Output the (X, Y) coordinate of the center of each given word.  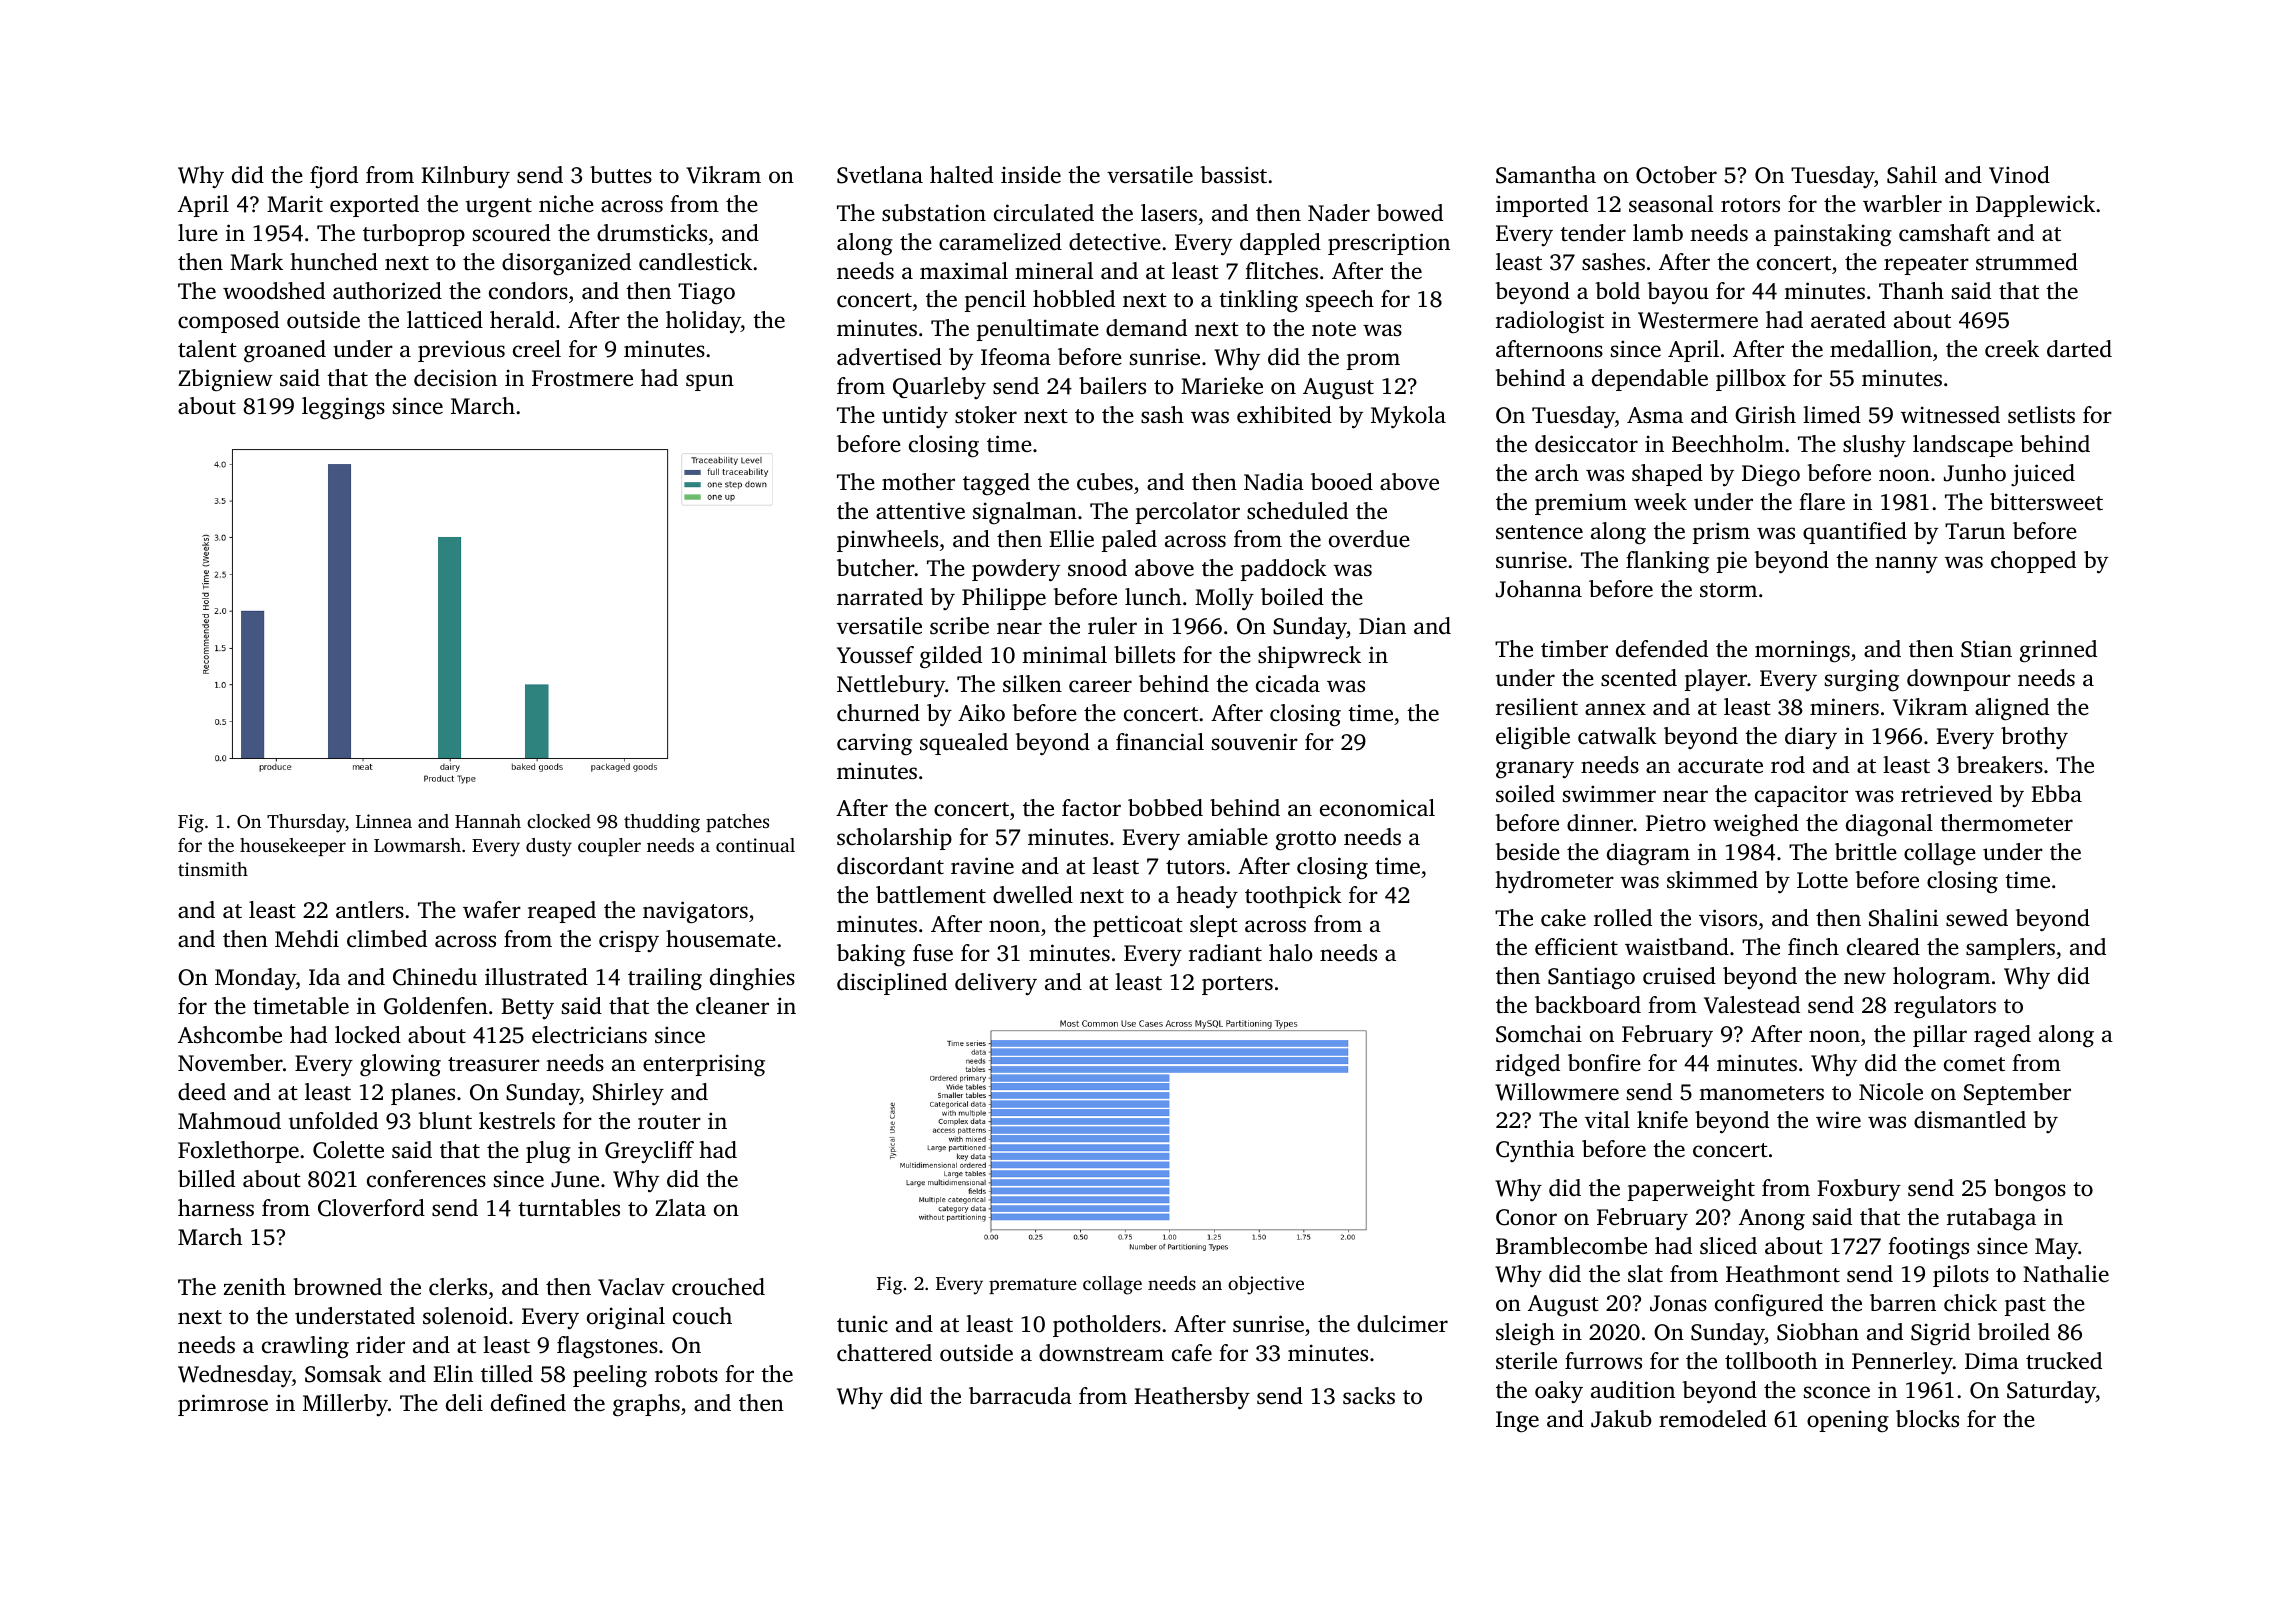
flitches (1281, 271)
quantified (1855, 533)
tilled (507, 1374)
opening (1848, 1421)
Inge (1517, 1422)
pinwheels (887, 541)
